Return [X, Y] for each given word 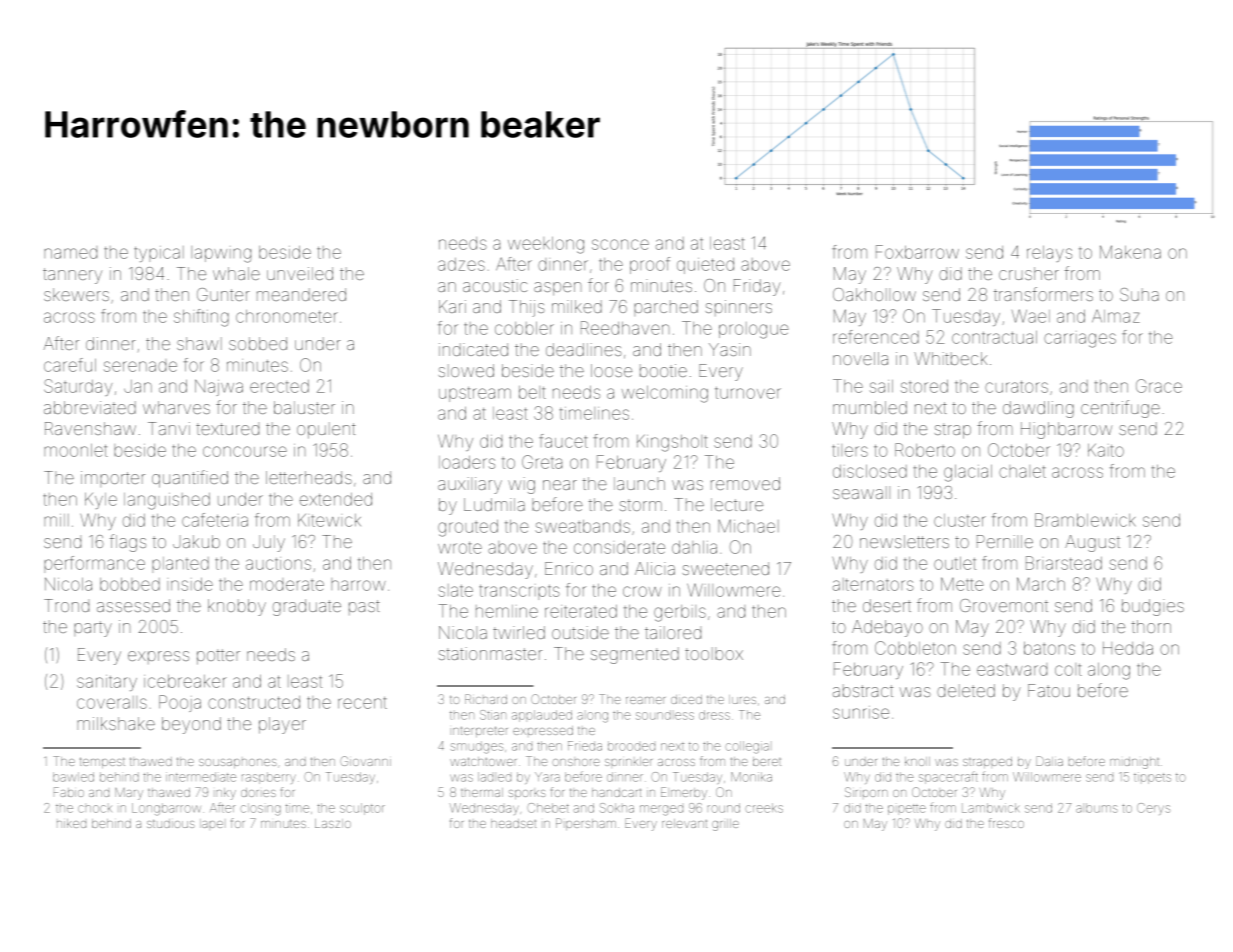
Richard [486, 699]
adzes [461, 264]
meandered [301, 294]
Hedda [1128, 648]
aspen [557, 288]
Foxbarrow [917, 252]
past [364, 607]
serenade [140, 366]
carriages [1080, 340]
